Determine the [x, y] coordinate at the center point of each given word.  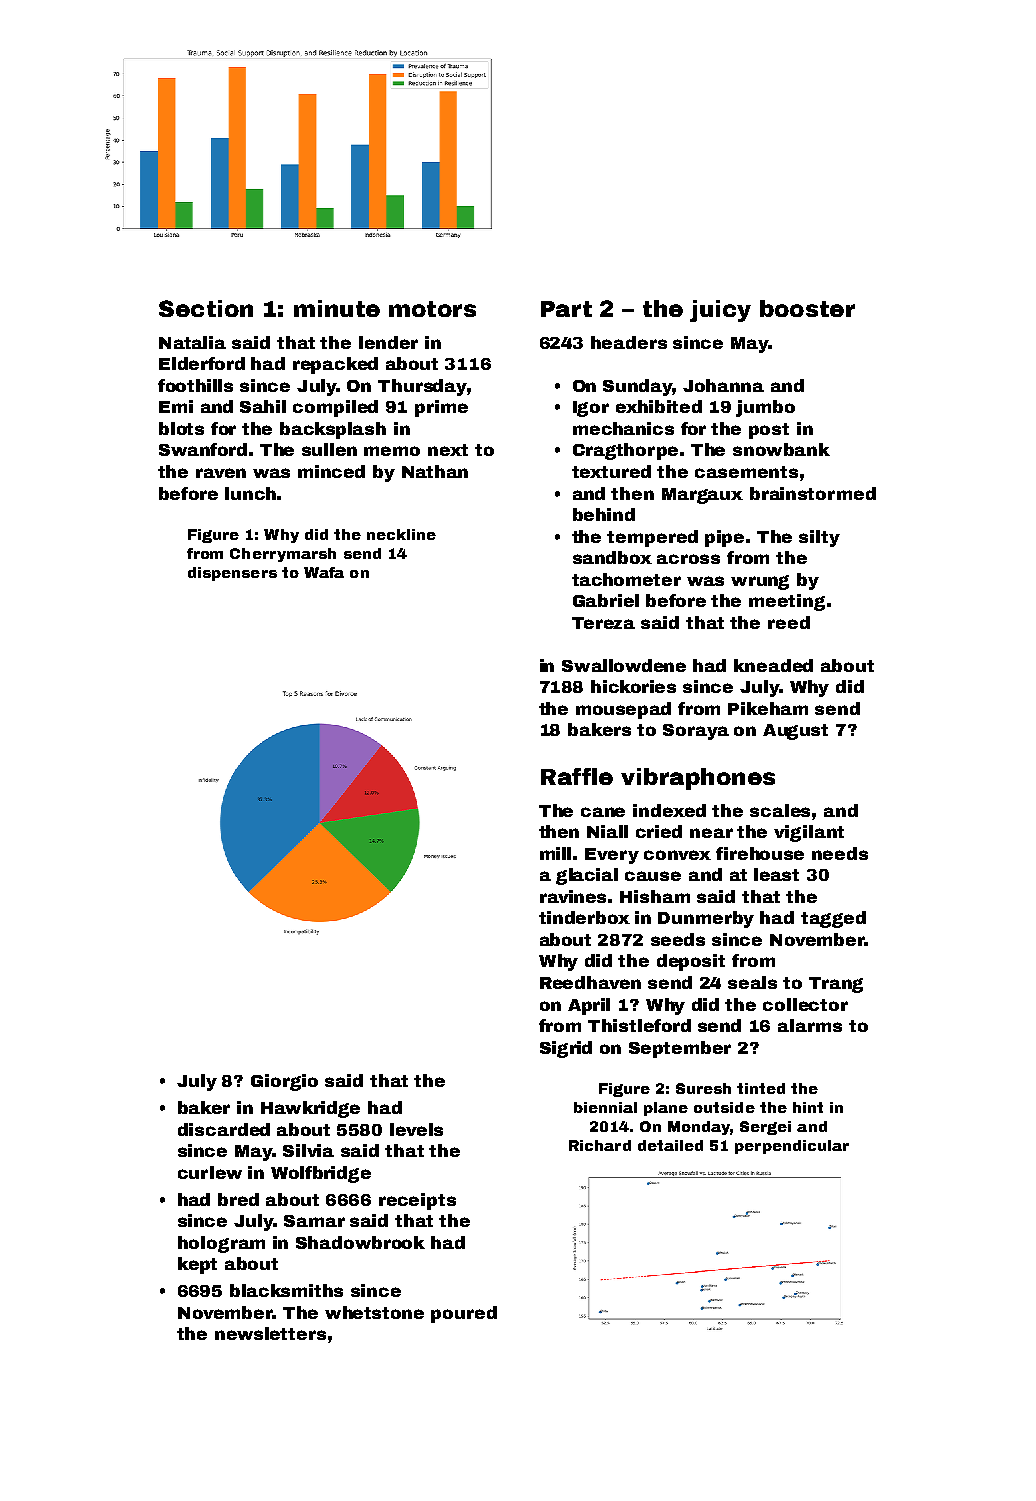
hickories [633, 686]
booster [807, 308]
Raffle [577, 776]
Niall [607, 831]
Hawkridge [310, 1109]
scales [780, 810]
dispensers [232, 574]
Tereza [603, 623]
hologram [221, 1244]
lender [388, 342]
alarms [810, 1025]
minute [337, 308]
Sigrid [566, 1049]
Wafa [324, 572]
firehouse [760, 853]
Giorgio [284, 1082]
